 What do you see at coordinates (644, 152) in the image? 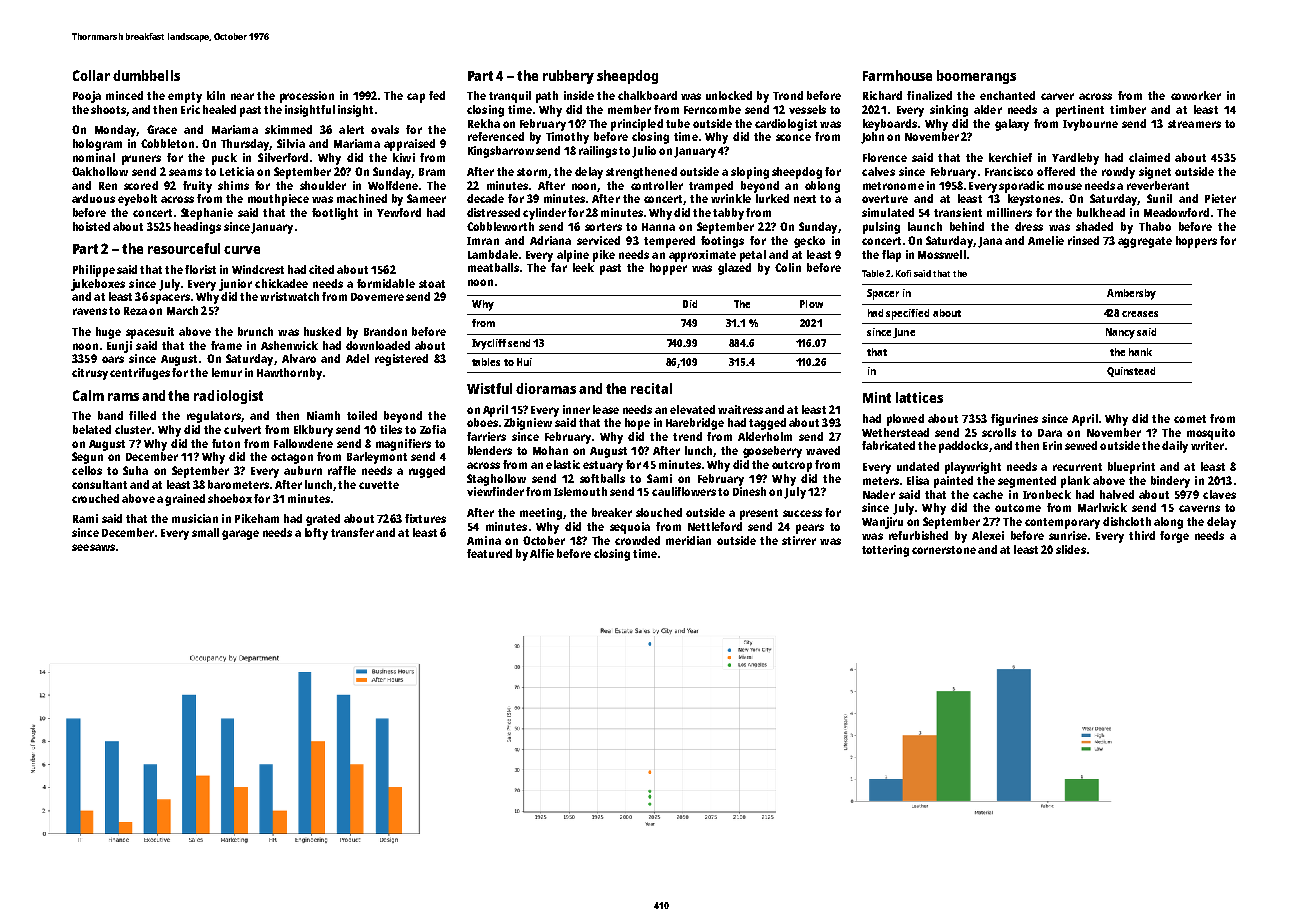
I see `Julio` at bounding box center [644, 152].
